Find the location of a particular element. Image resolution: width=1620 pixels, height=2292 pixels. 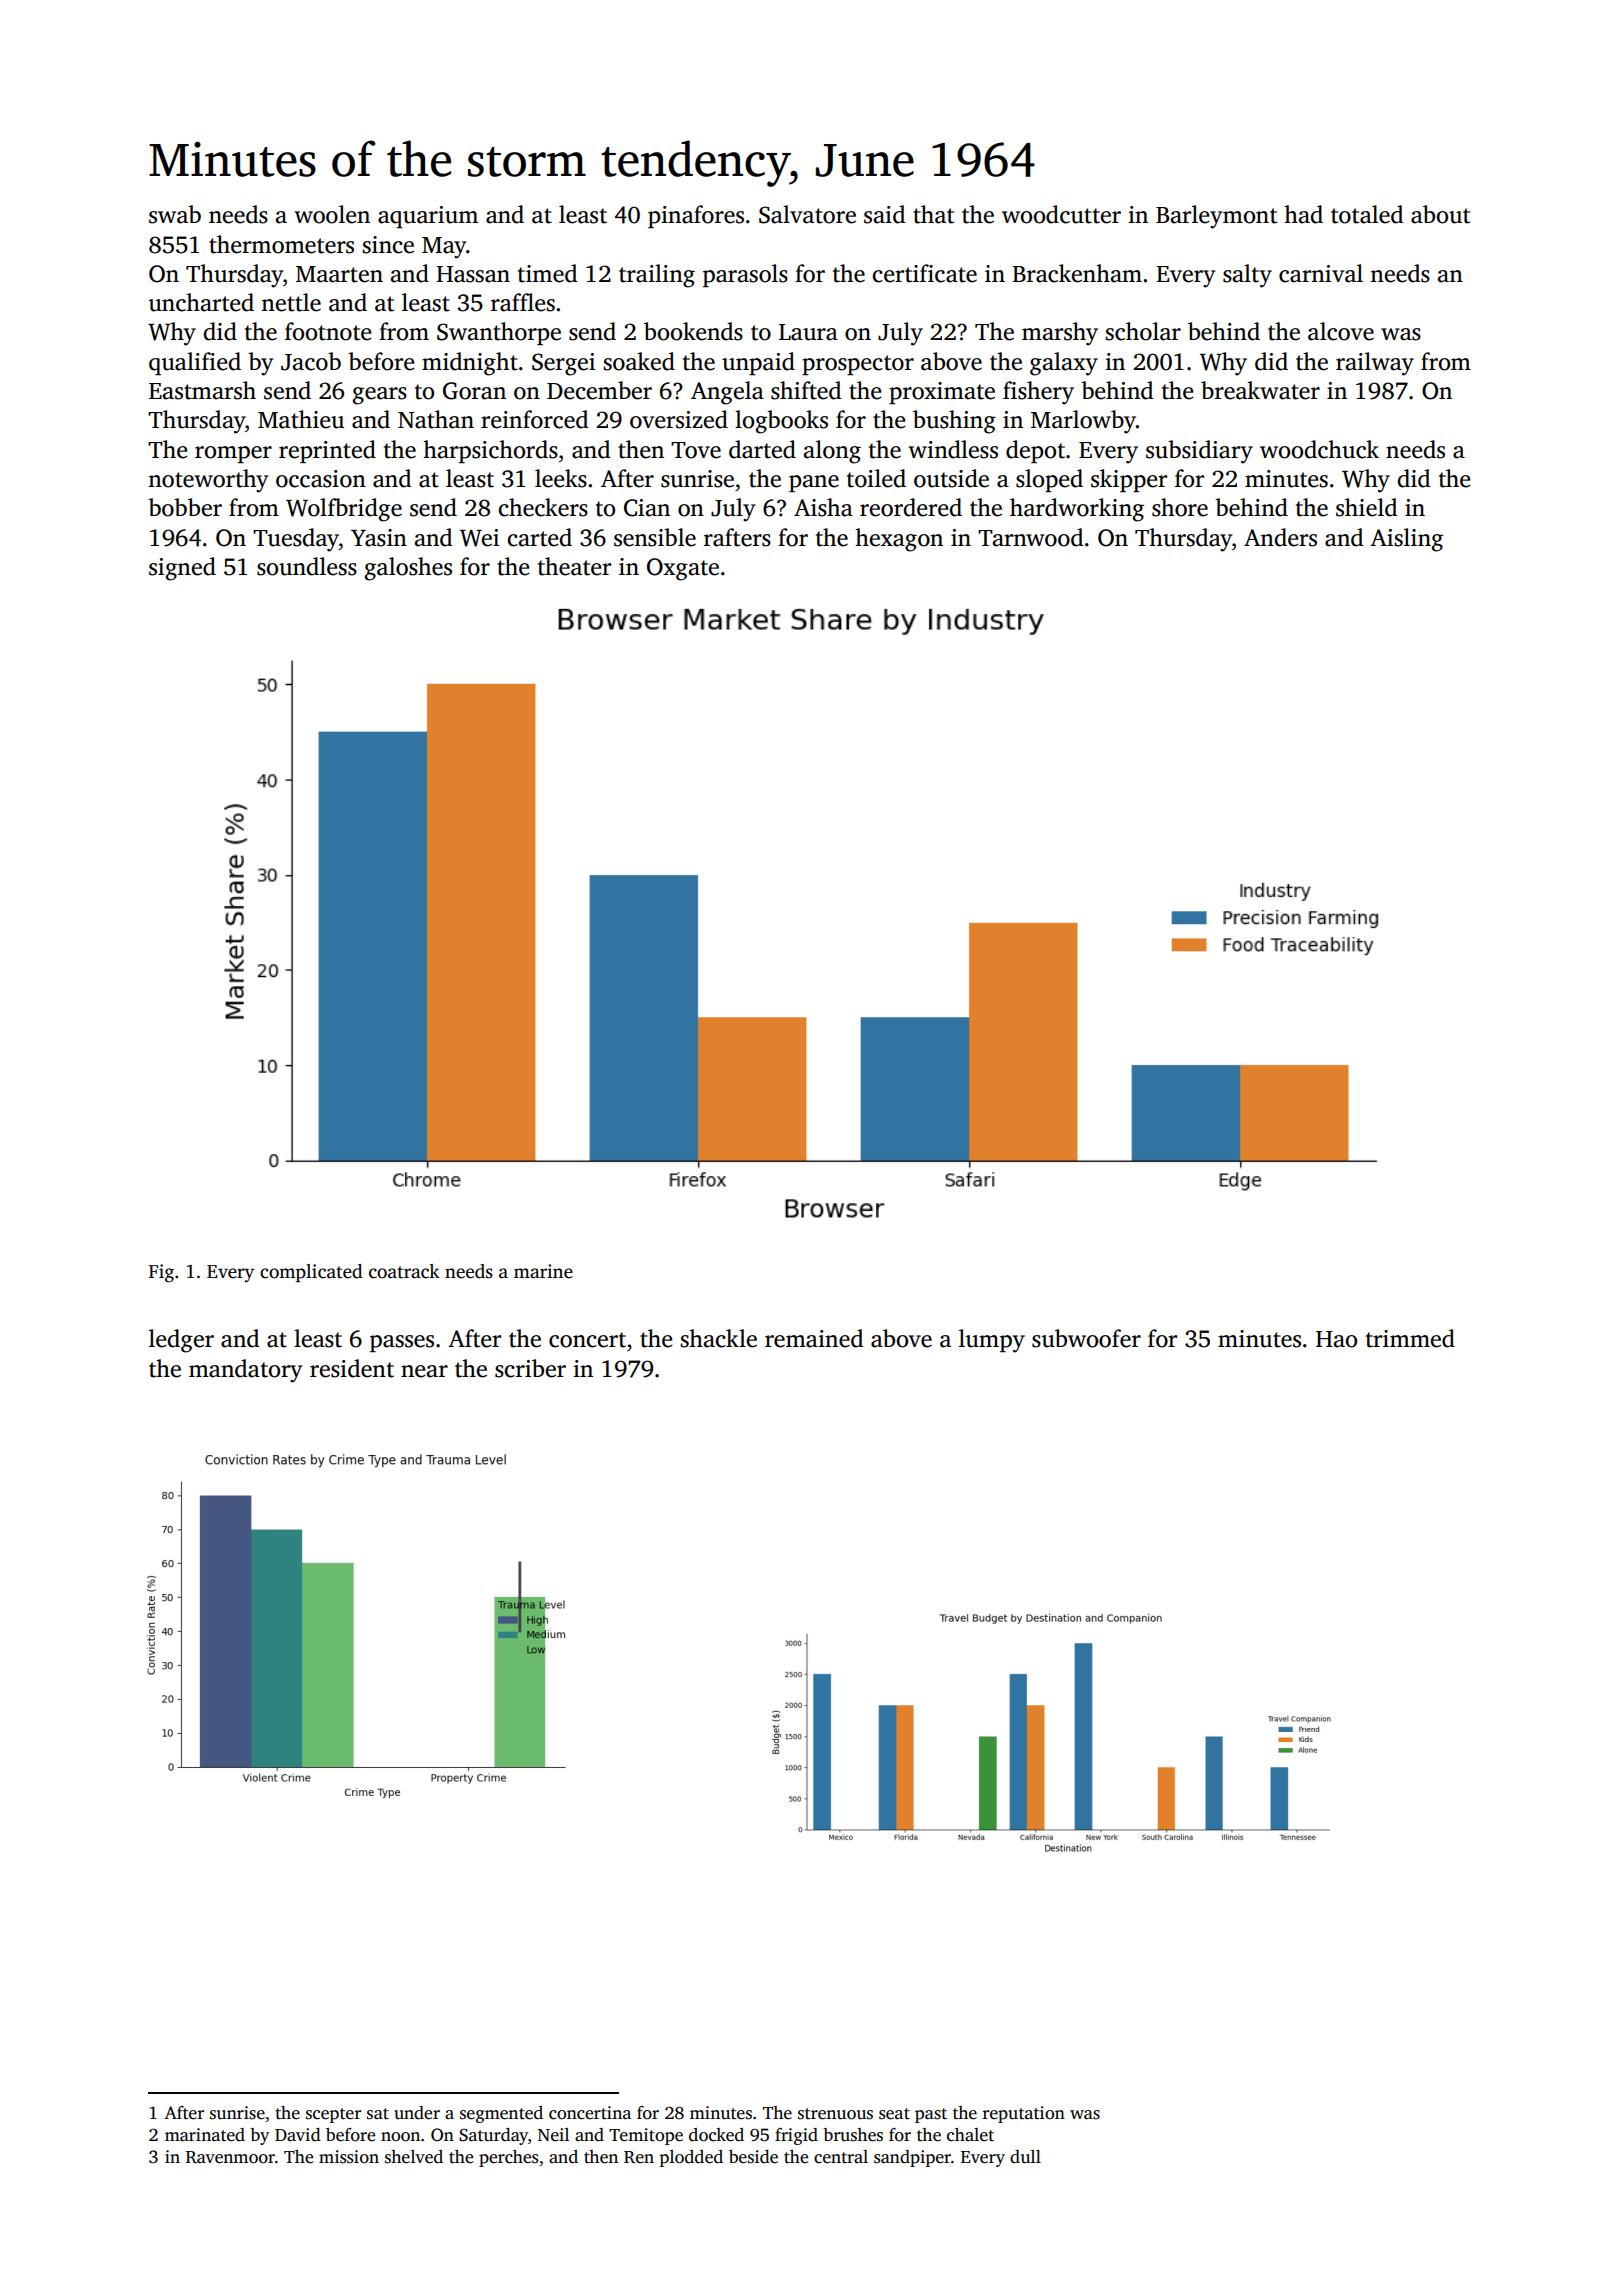

lumpy is located at coordinates (992, 1341).
